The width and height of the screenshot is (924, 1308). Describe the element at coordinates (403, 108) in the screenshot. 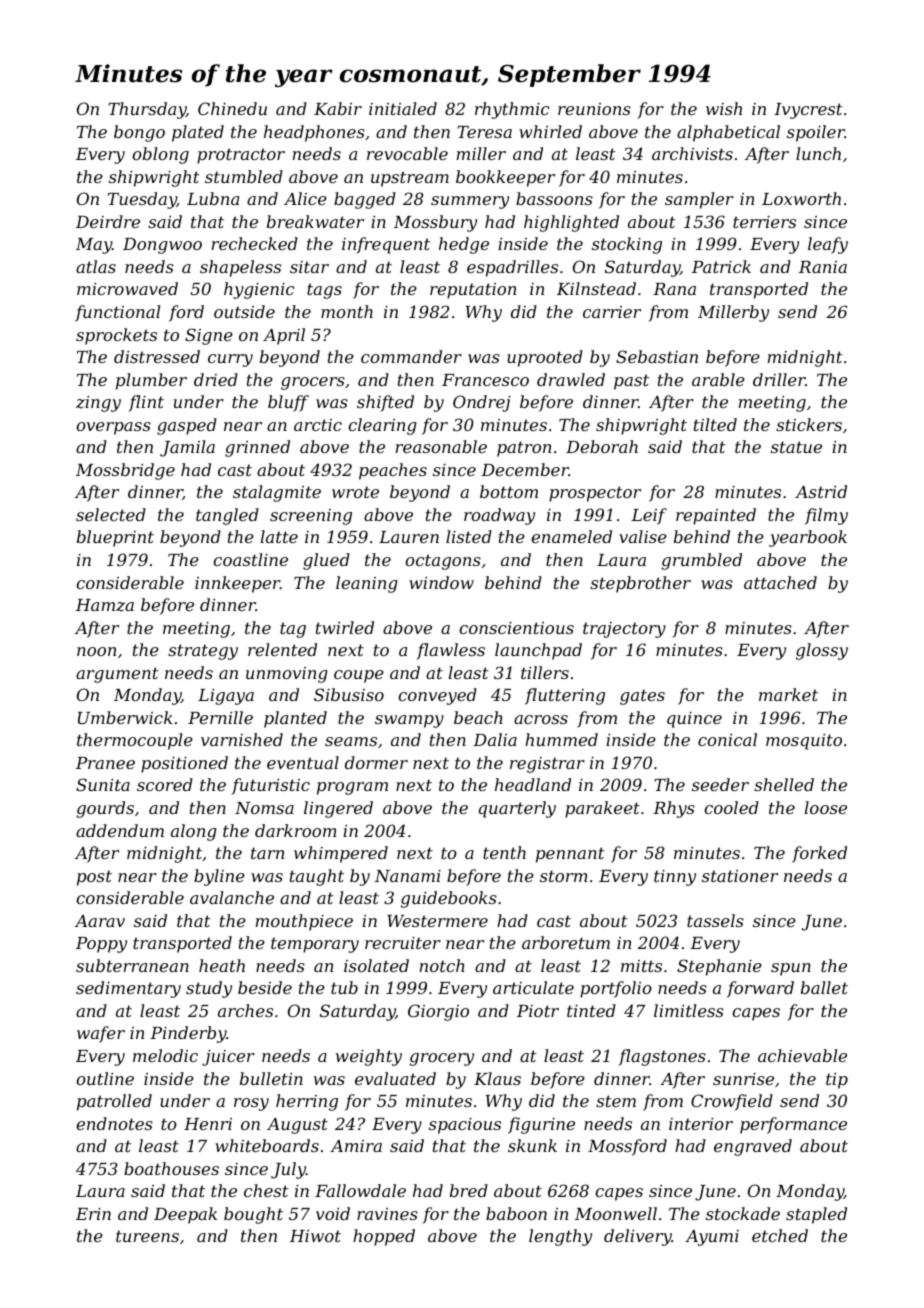

I see `initialed` at that location.
